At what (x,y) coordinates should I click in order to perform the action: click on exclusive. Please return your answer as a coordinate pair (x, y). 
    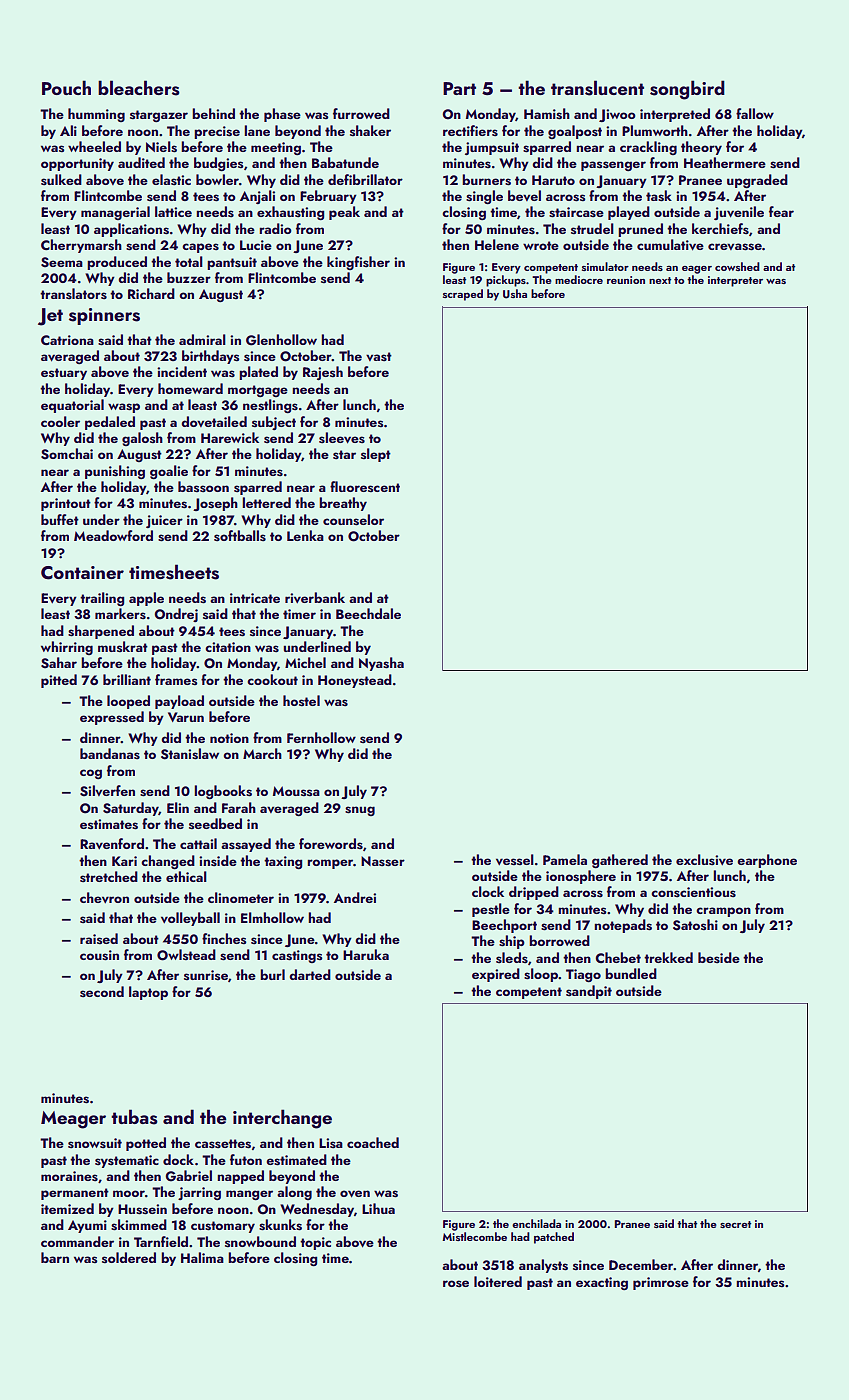
    Looking at the image, I should click on (704, 860).
